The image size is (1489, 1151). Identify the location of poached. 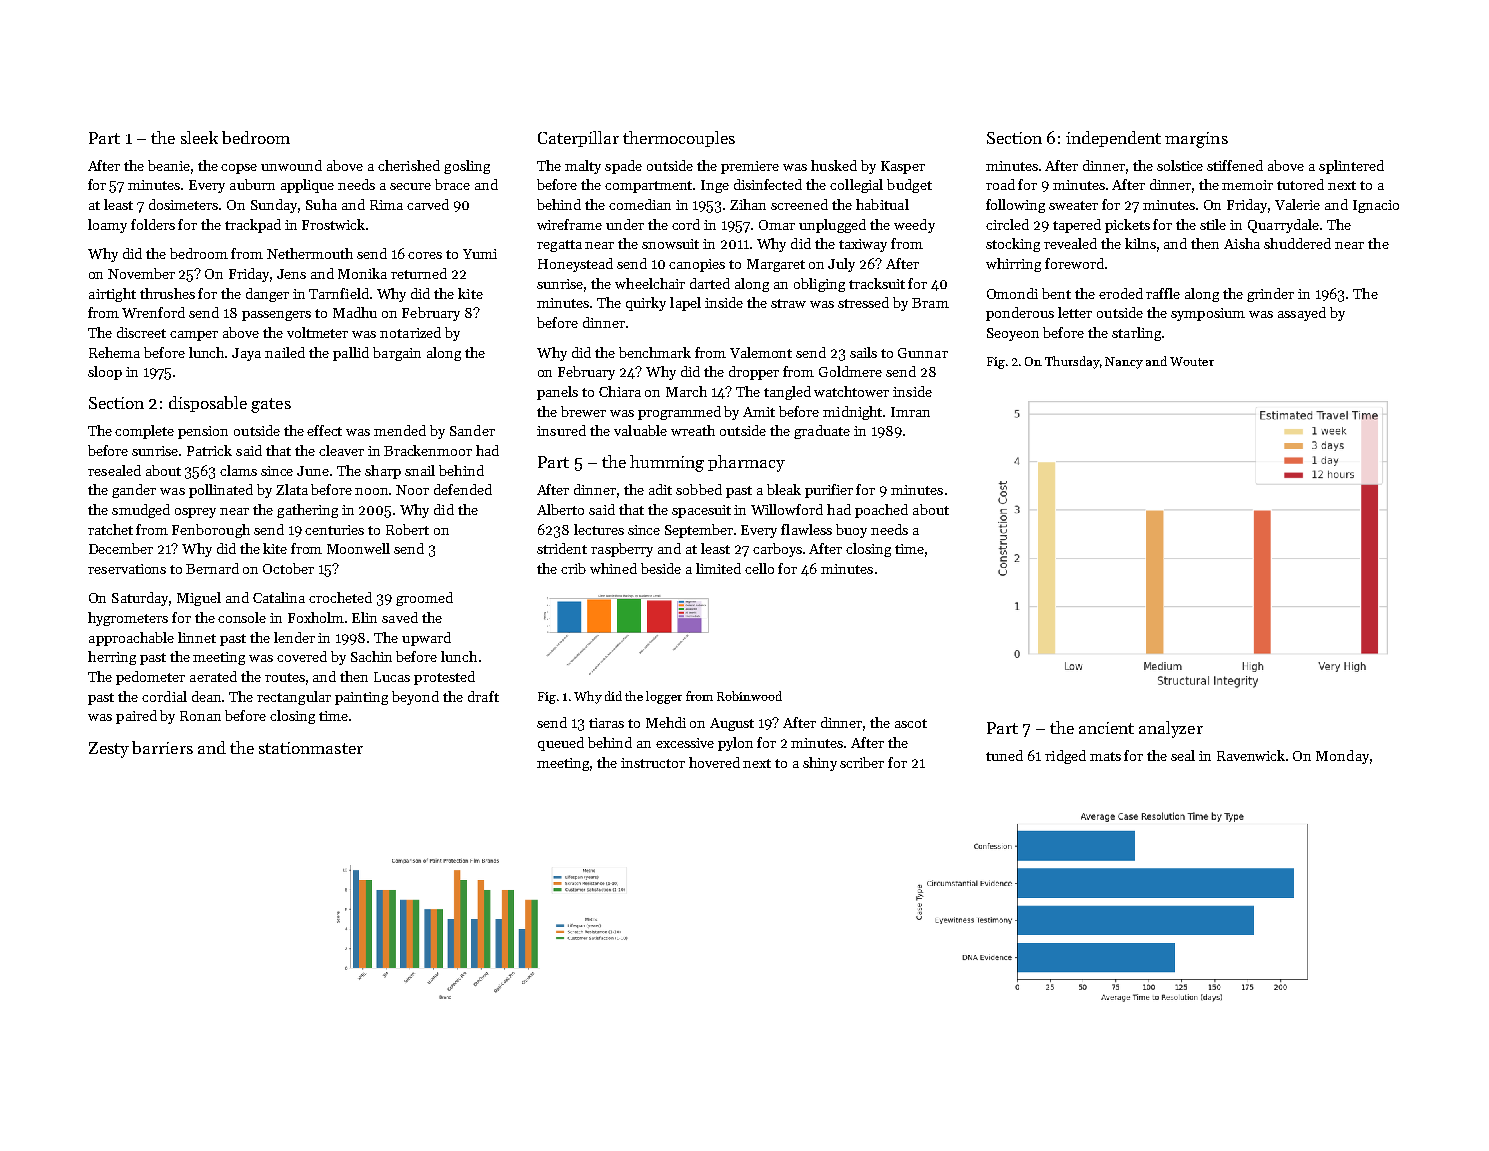
(881, 511).
